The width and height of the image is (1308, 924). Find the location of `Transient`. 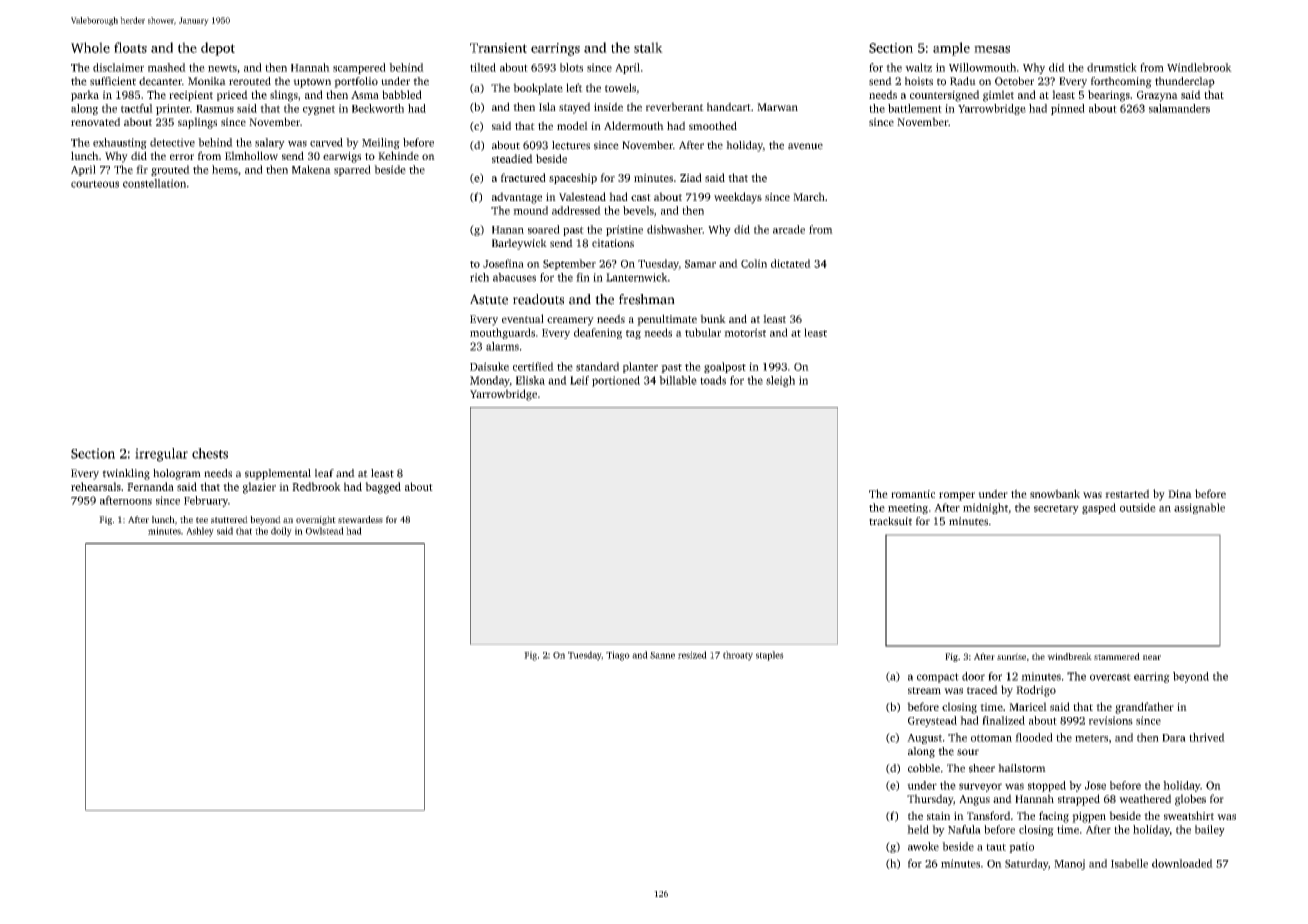

Transient is located at coordinates (498, 48).
